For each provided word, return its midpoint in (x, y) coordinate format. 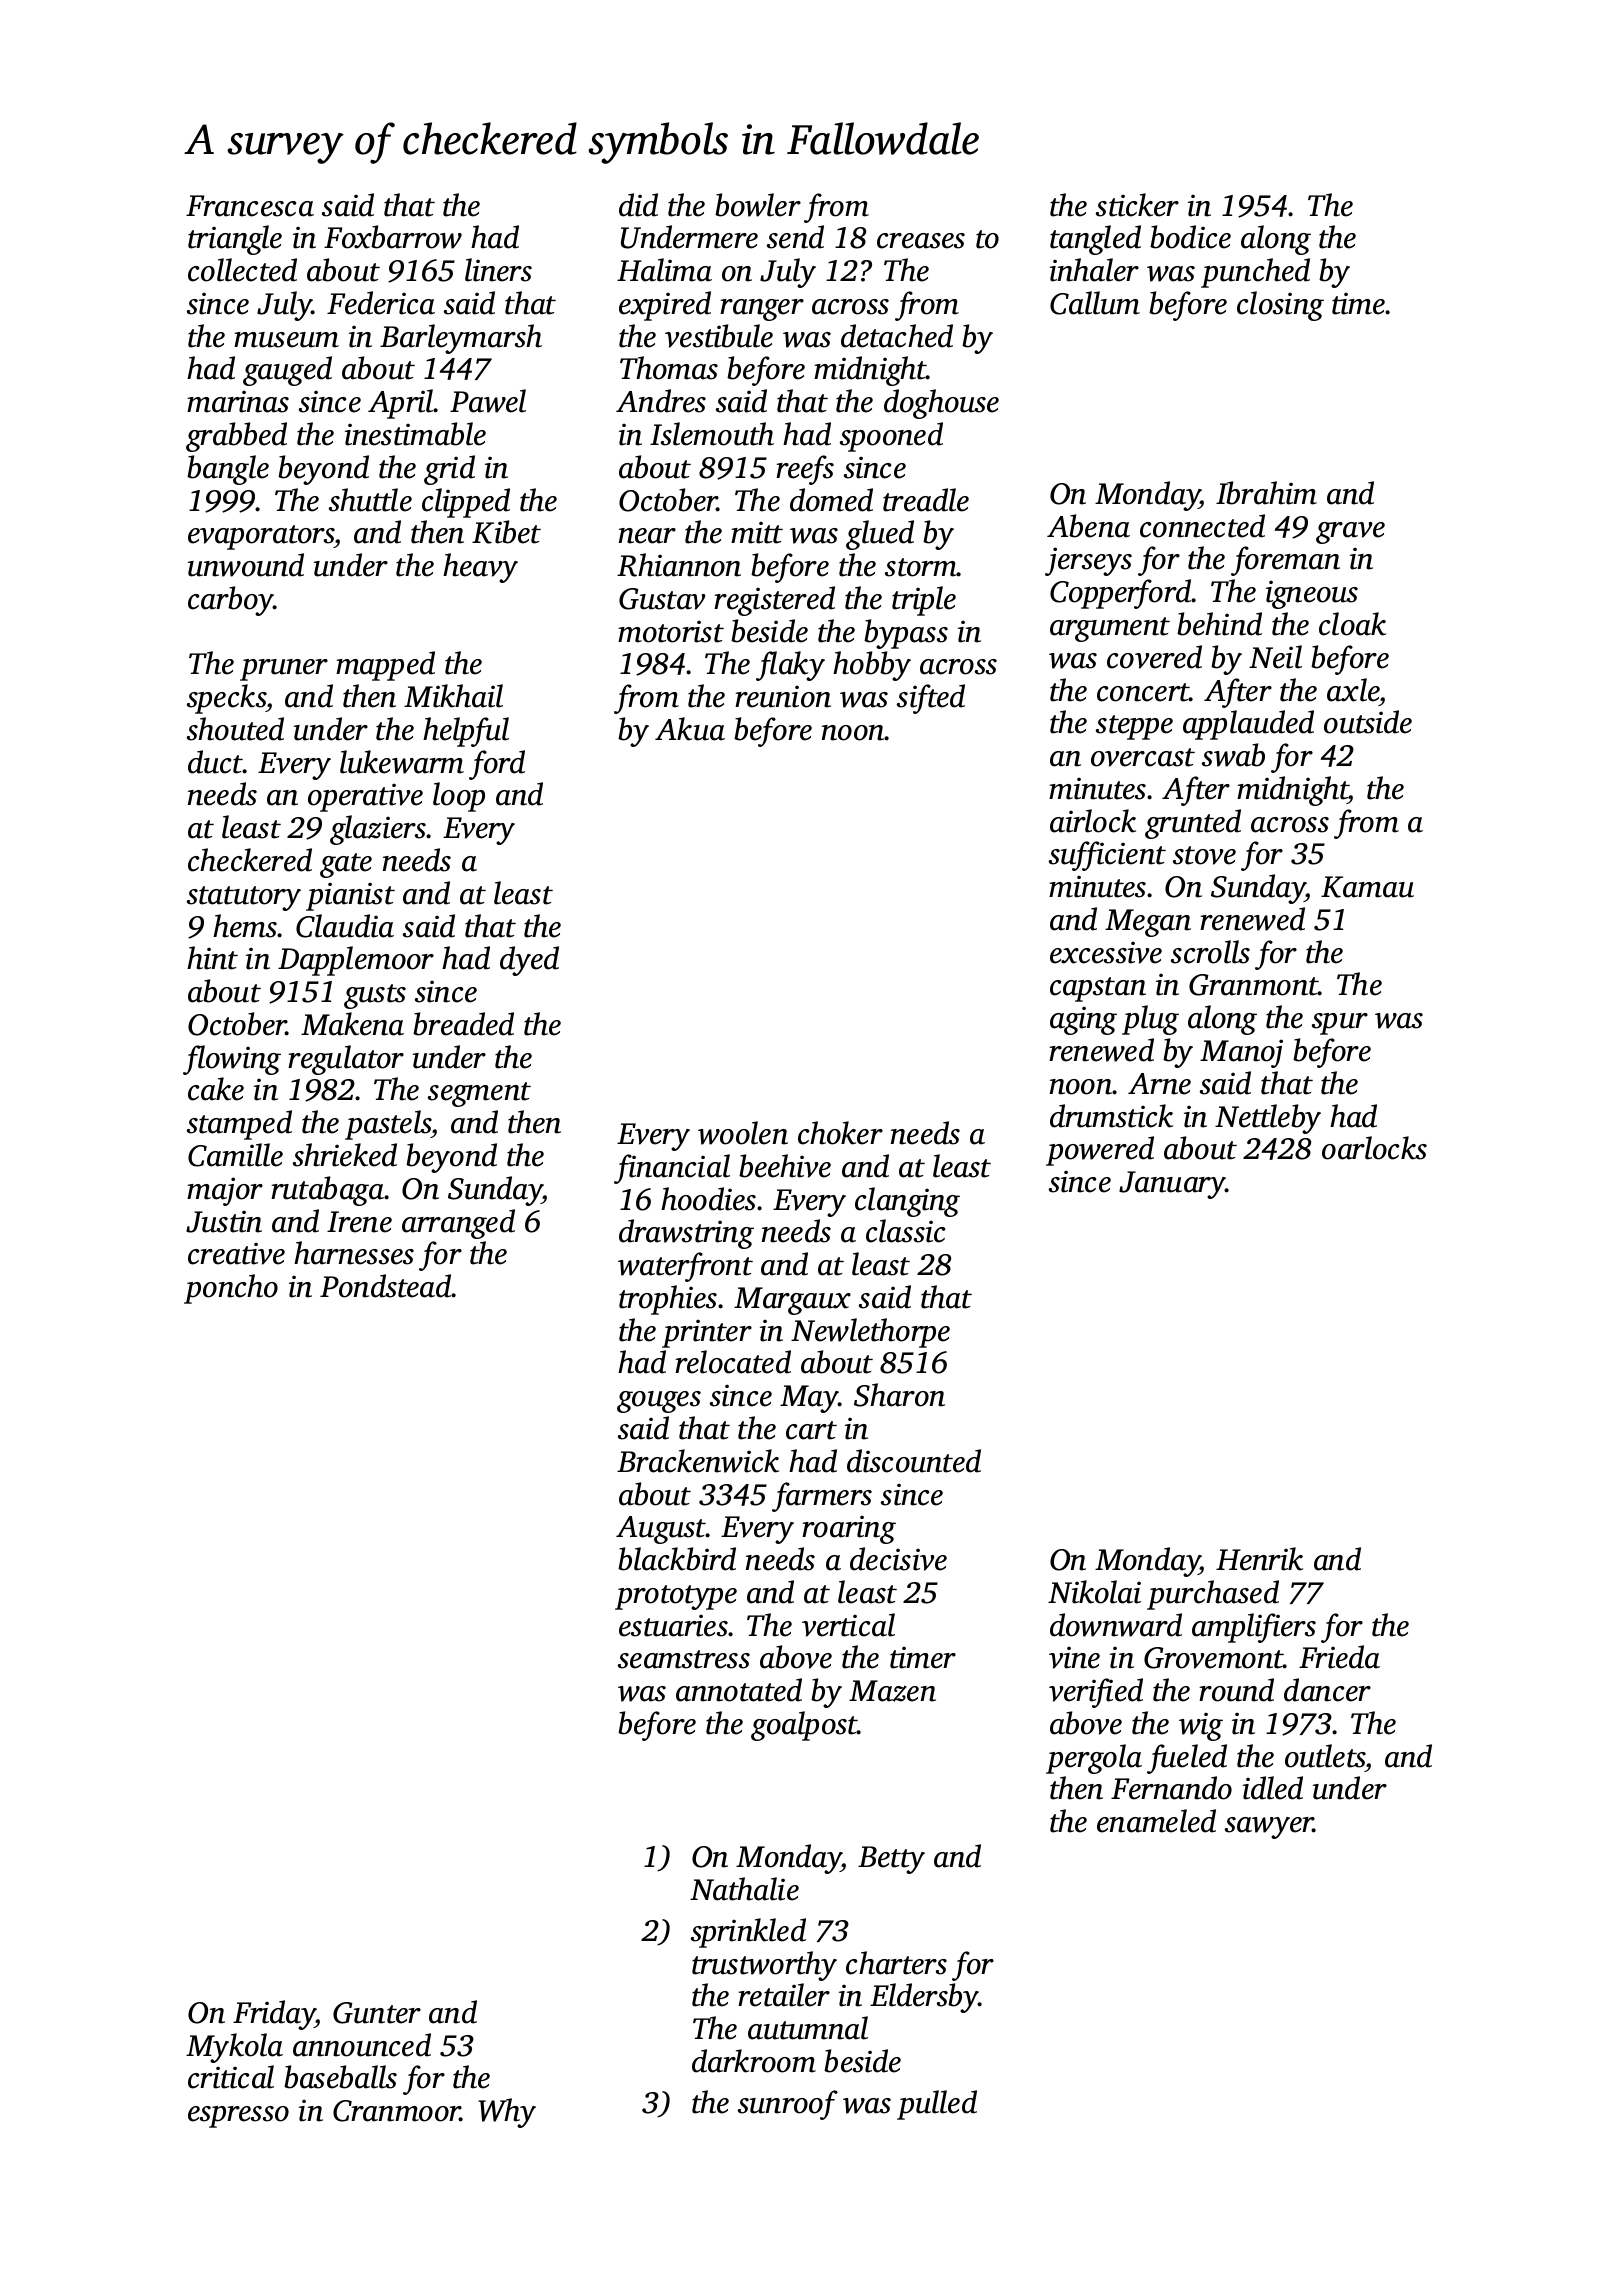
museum (286, 340)
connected (1202, 526)
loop (459, 797)
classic (905, 1231)
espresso (238, 2117)
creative (236, 1253)
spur (1340, 1024)
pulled (937, 2105)
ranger (762, 310)
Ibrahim (1266, 493)
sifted (931, 699)
